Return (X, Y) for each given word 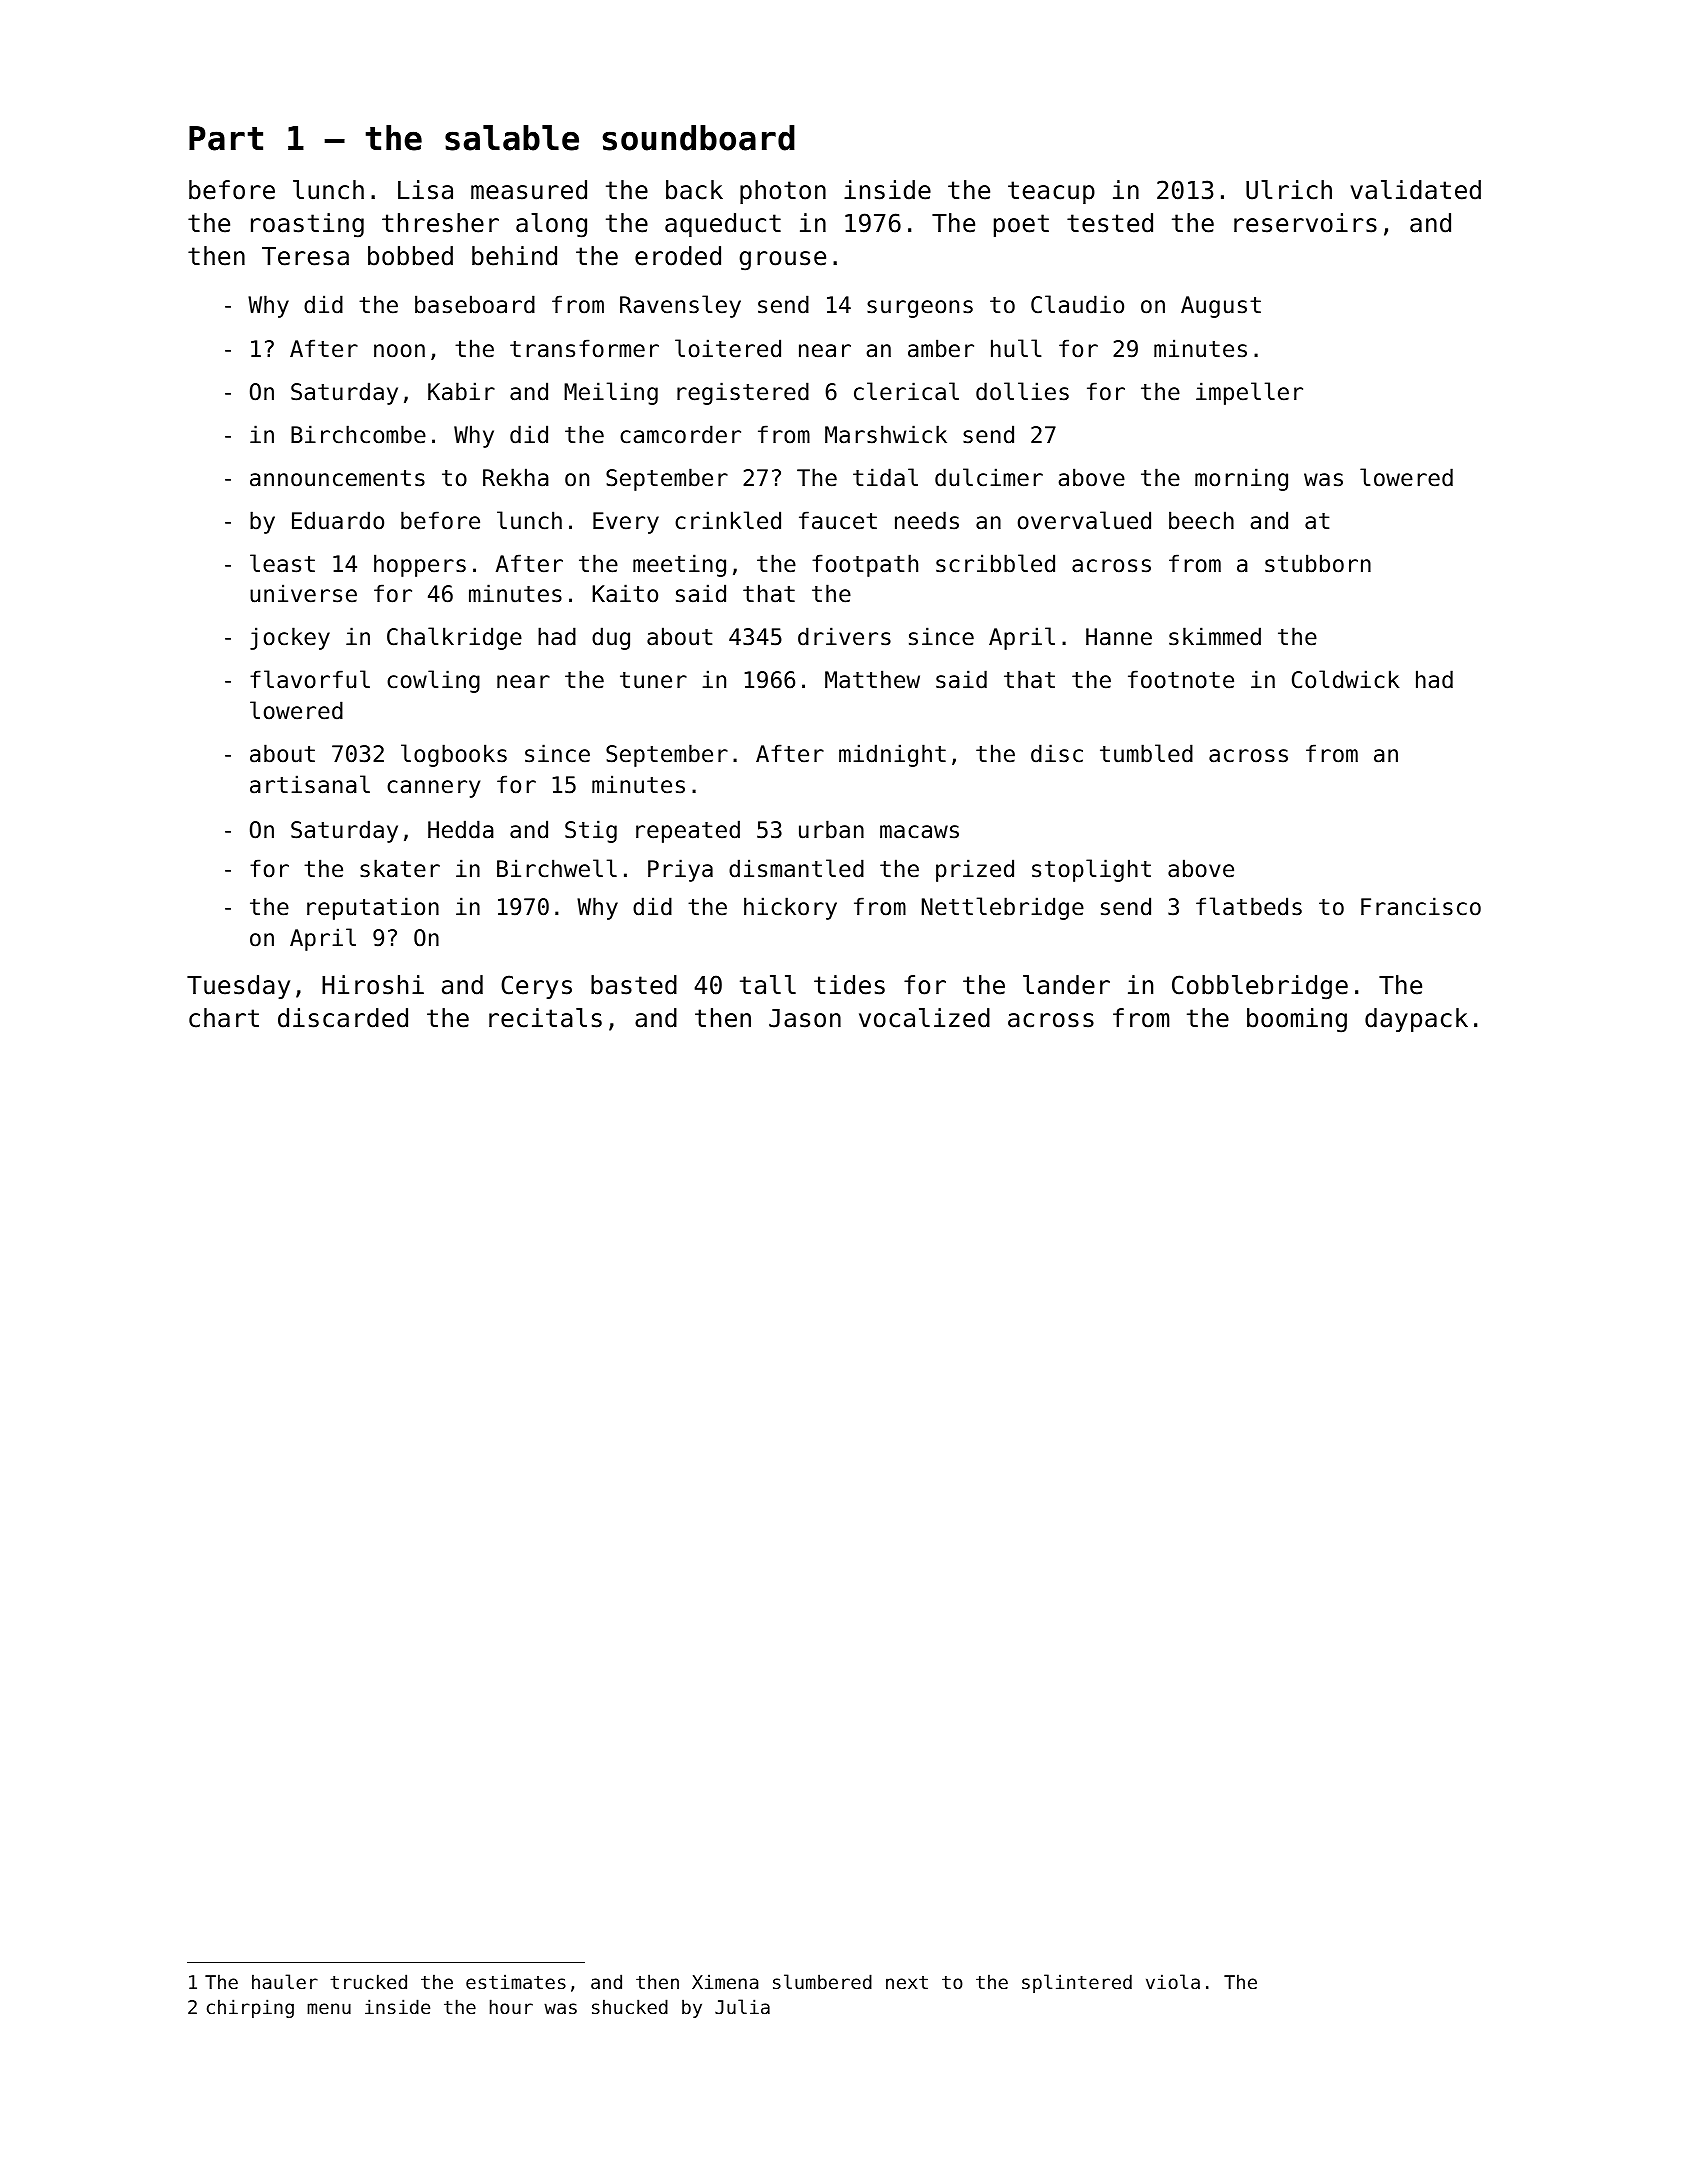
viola (1173, 1981)
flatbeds (1249, 906)
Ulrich (1289, 190)
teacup (1051, 192)
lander (1066, 985)
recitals (545, 1018)
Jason (805, 1018)
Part (226, 138)
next (907, 1982)
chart (224, 1018)
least (282, 563)
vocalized (924, 1018)
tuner (653, 680)
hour (511, 2006)
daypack (1416, 1020)
